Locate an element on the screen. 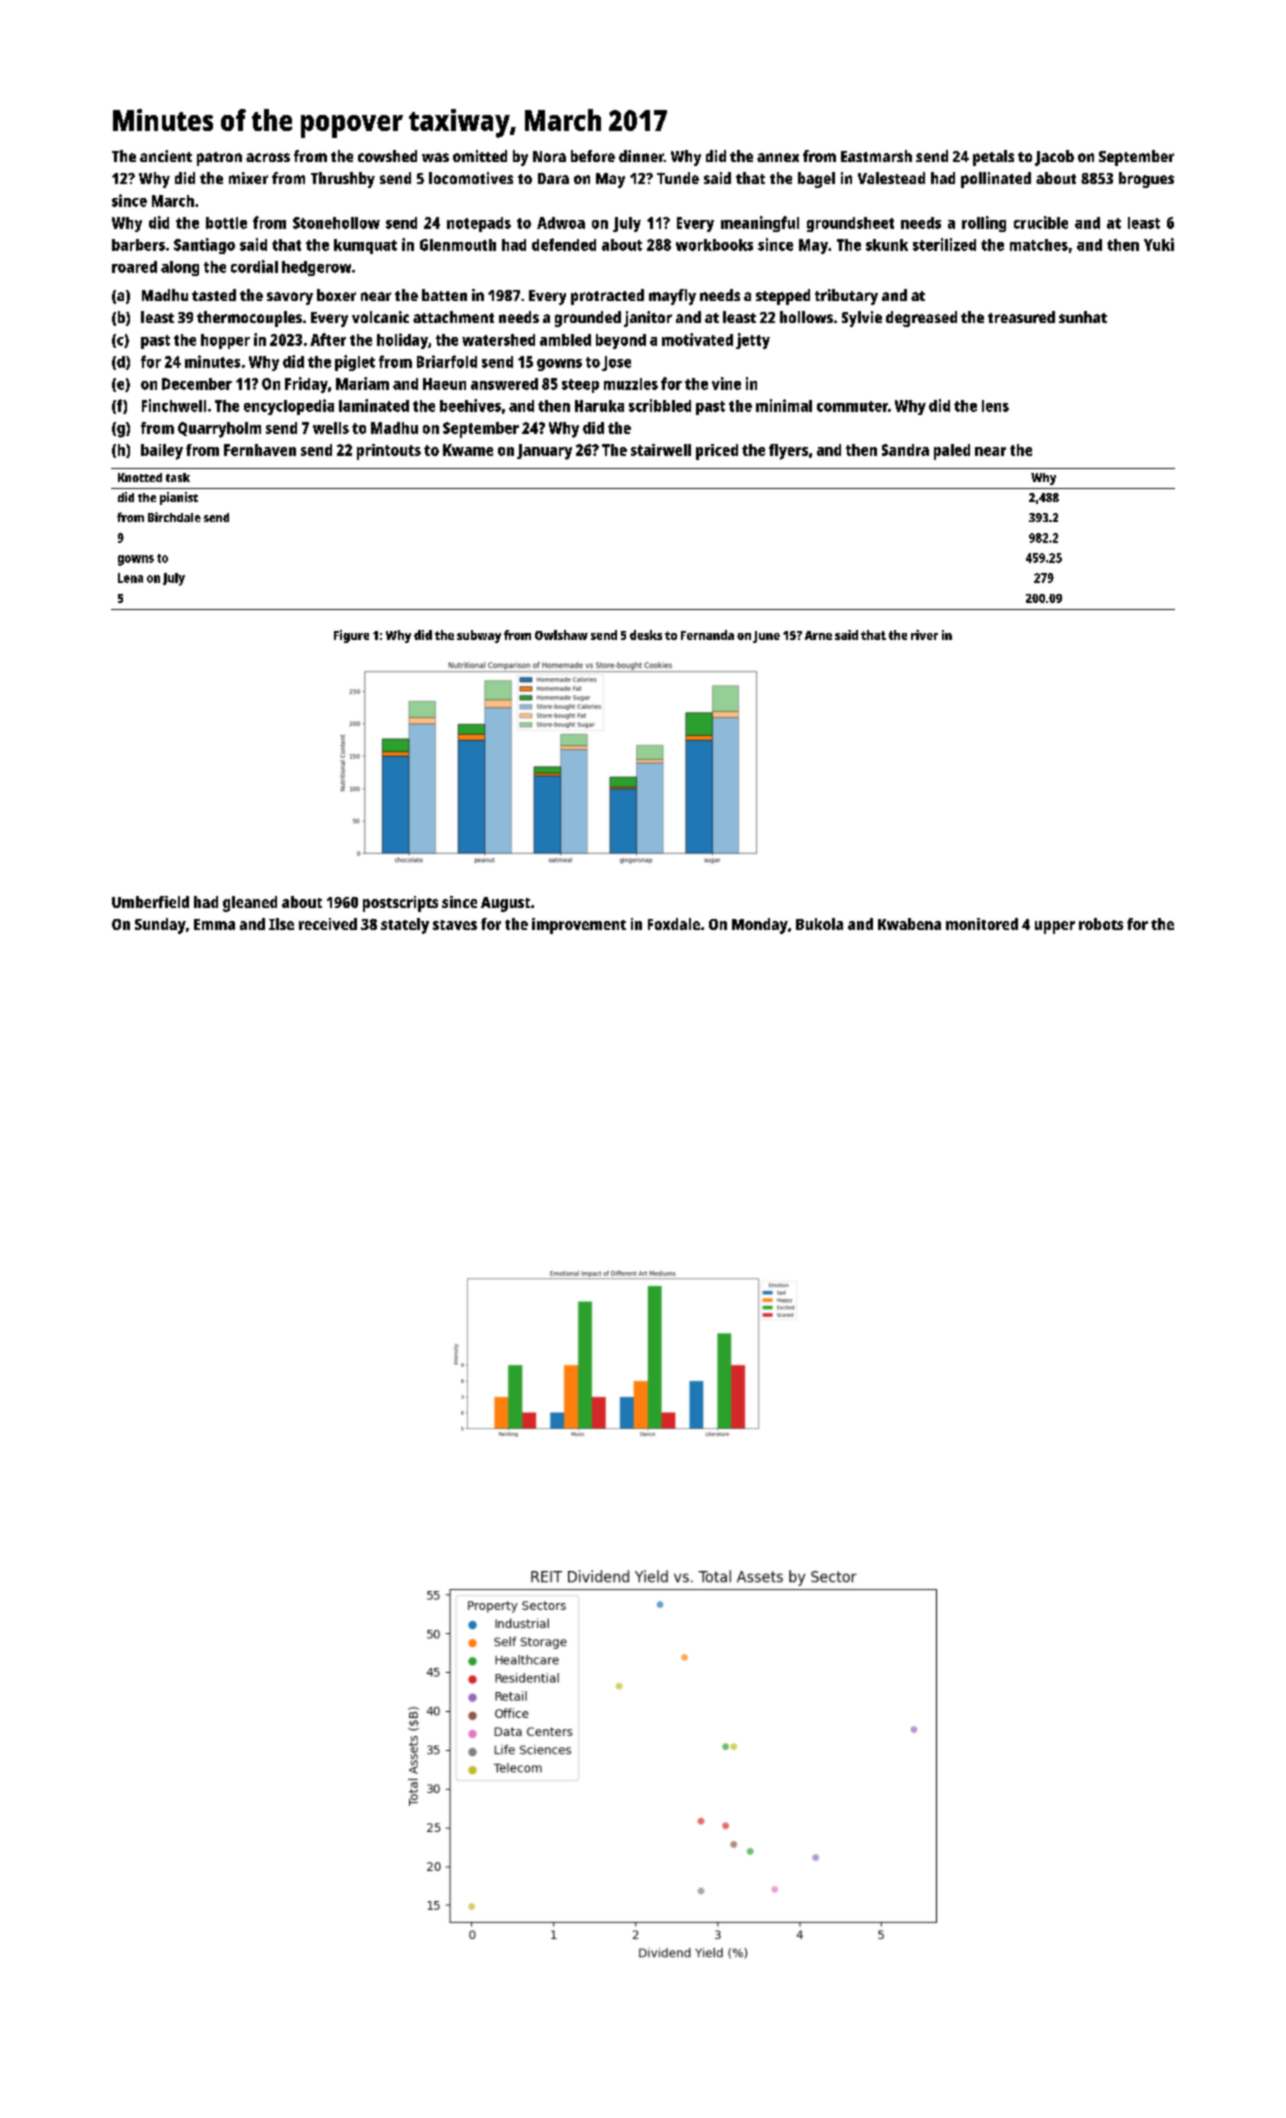 The image size is (1286, 2118). Arne is located at coordinates (818, 635).
